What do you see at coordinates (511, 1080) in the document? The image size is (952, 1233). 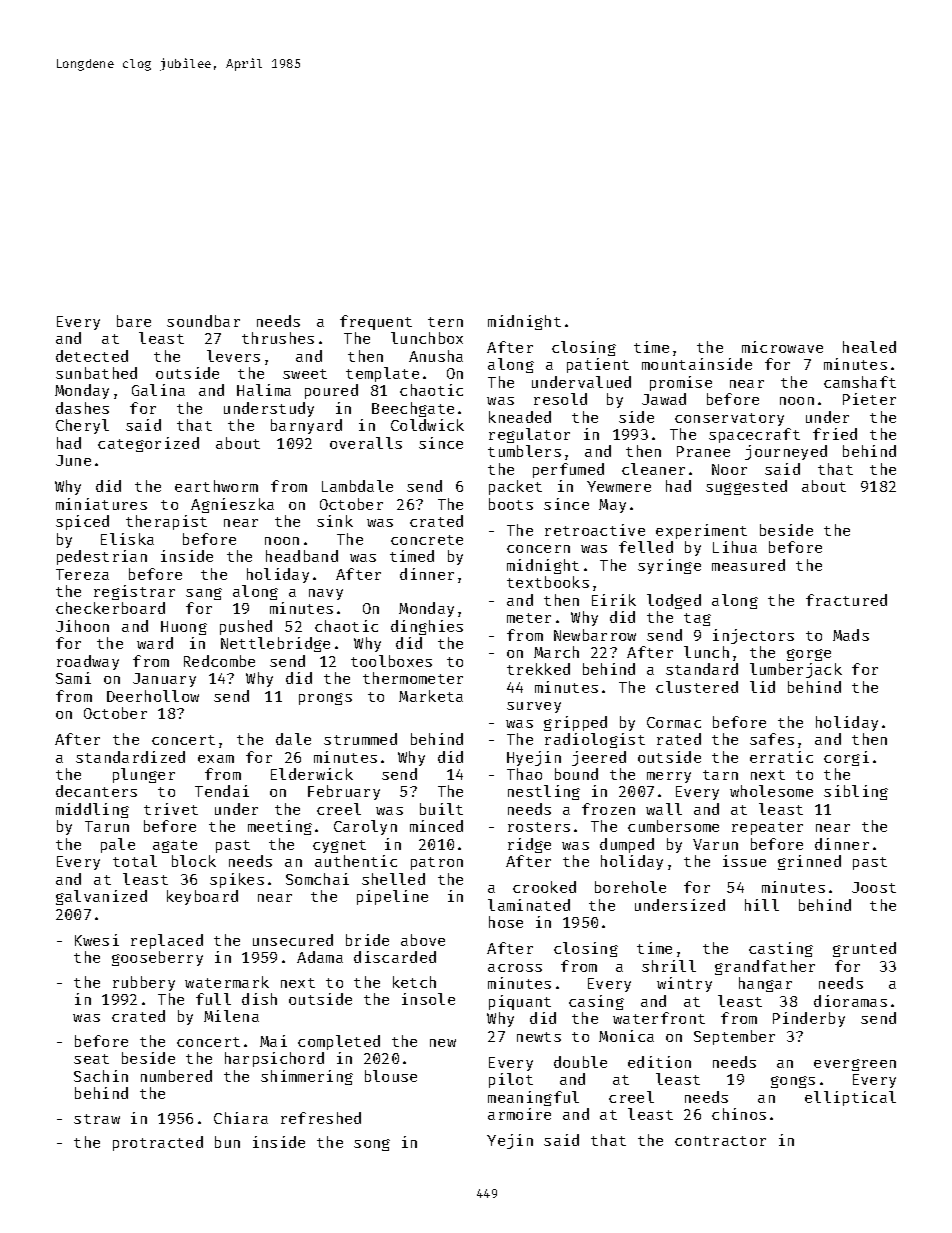 I see `pilot` at bounding box center [511, 1080].
